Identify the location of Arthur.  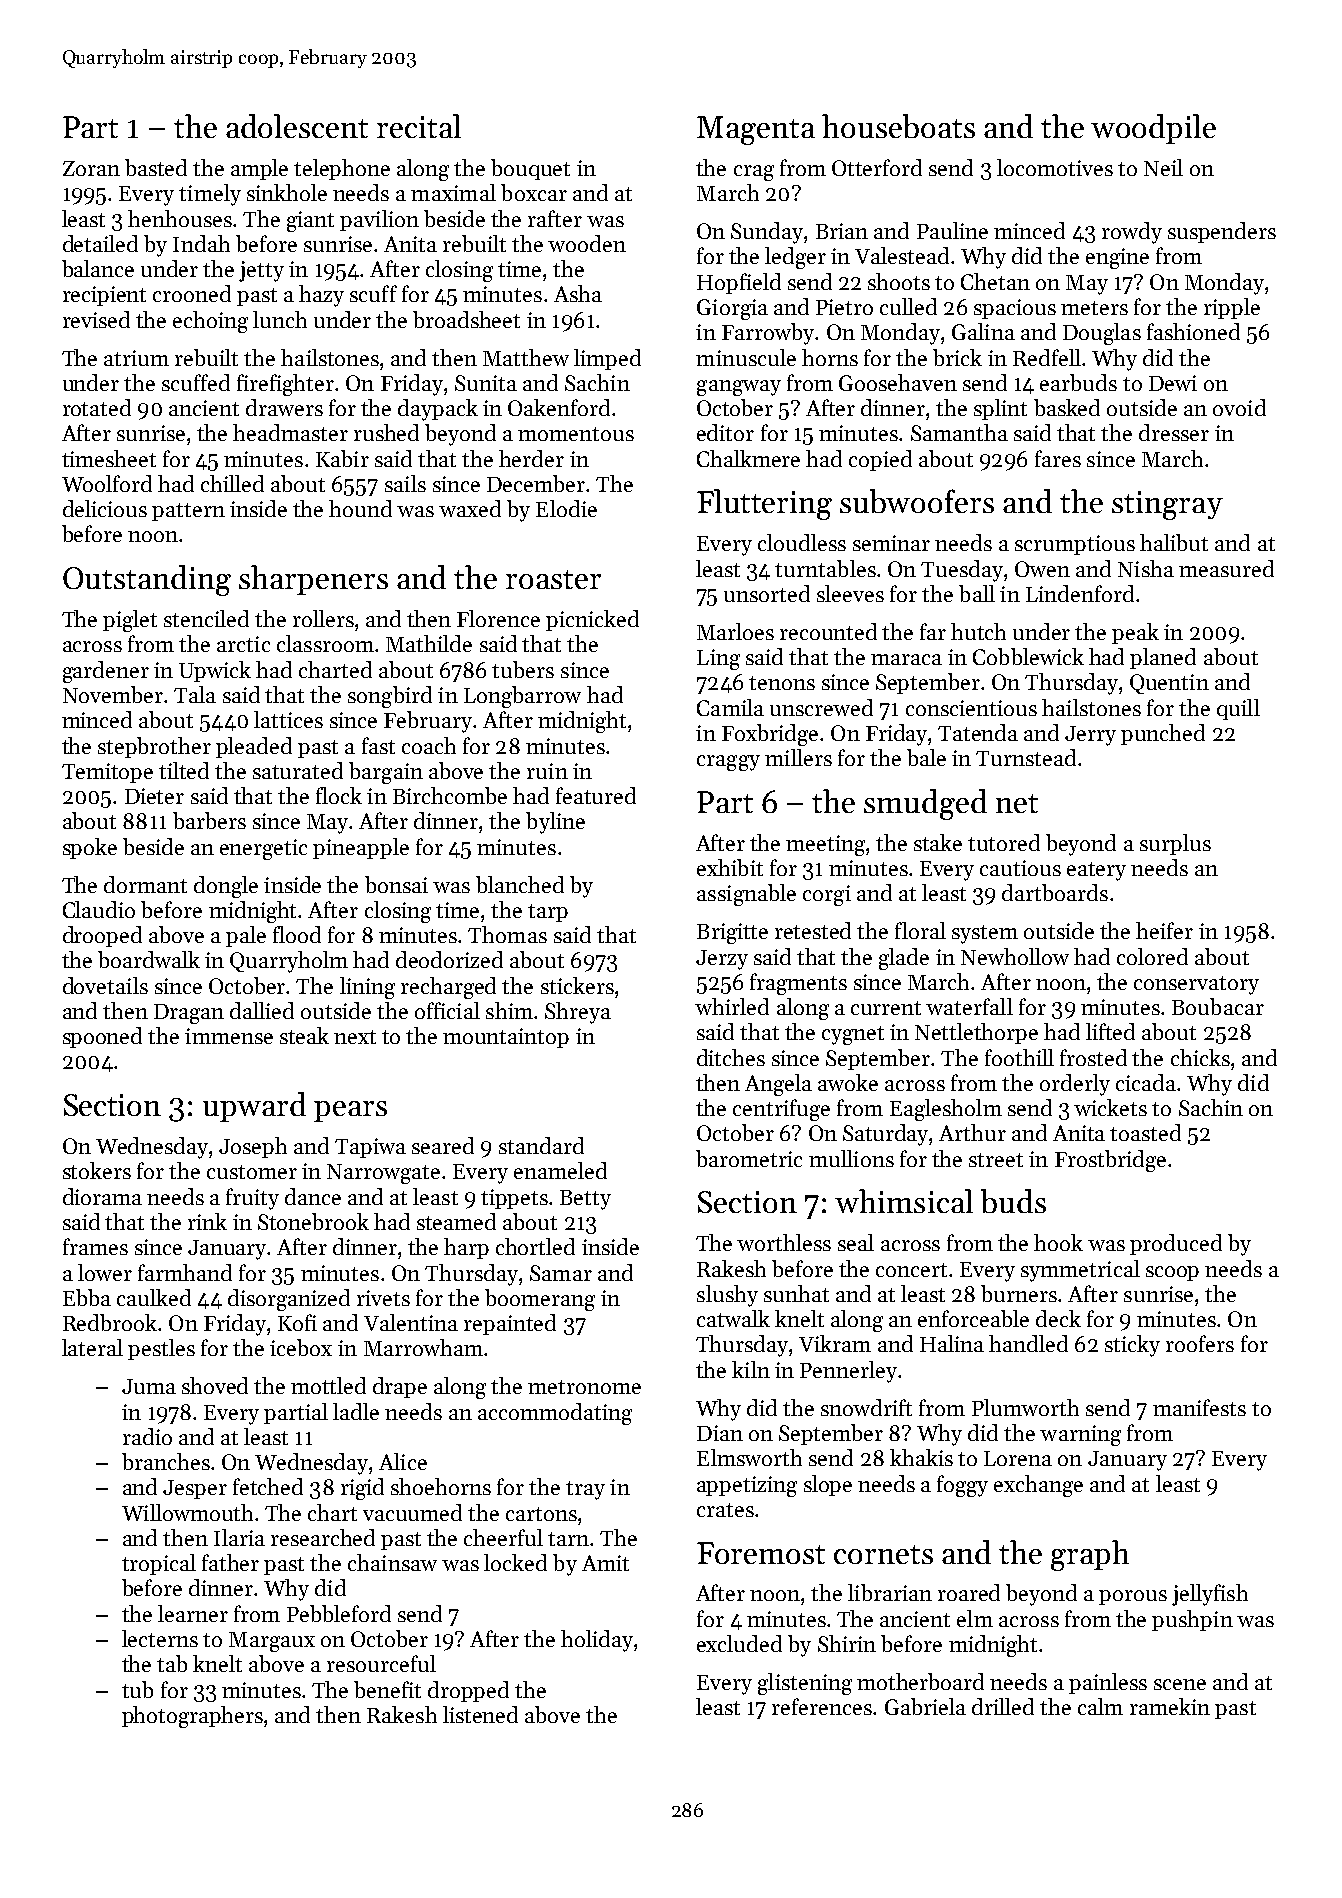
(972, 1132).
